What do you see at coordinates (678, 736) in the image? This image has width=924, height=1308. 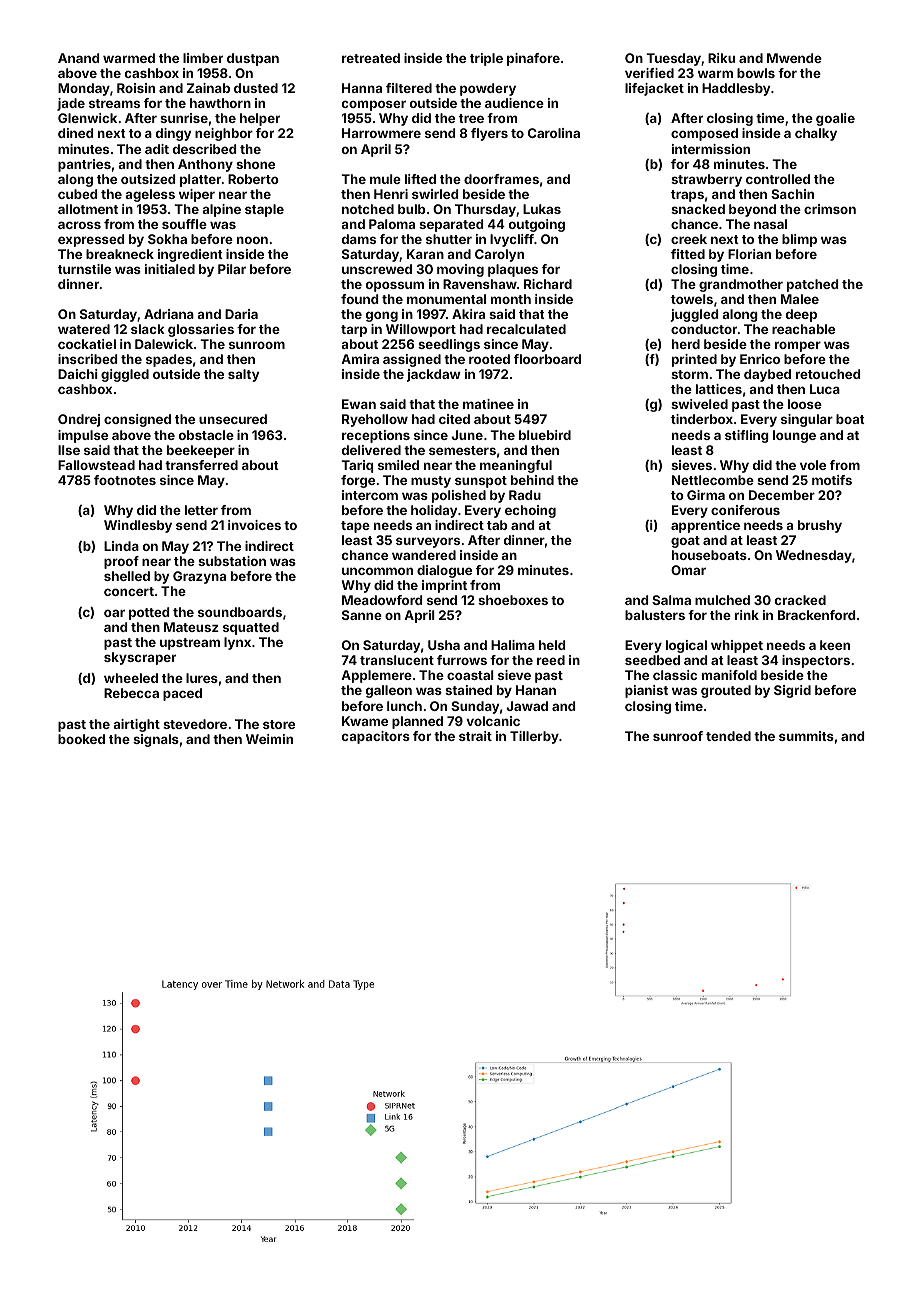 I see `sunroof` at bounding box center [678, 736].
